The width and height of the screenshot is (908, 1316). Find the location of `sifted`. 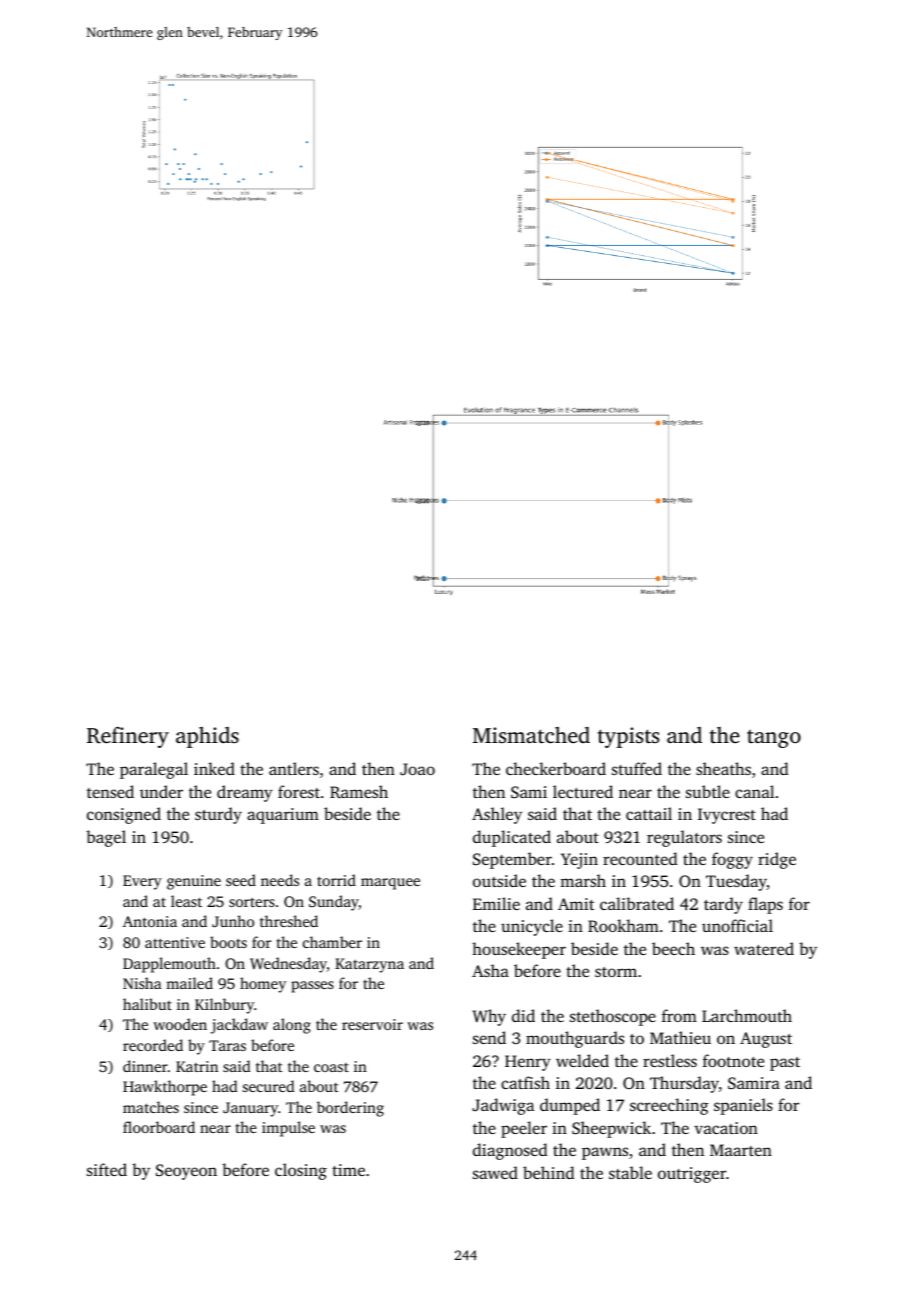

sifted is located at coordinates (107, 1169).
